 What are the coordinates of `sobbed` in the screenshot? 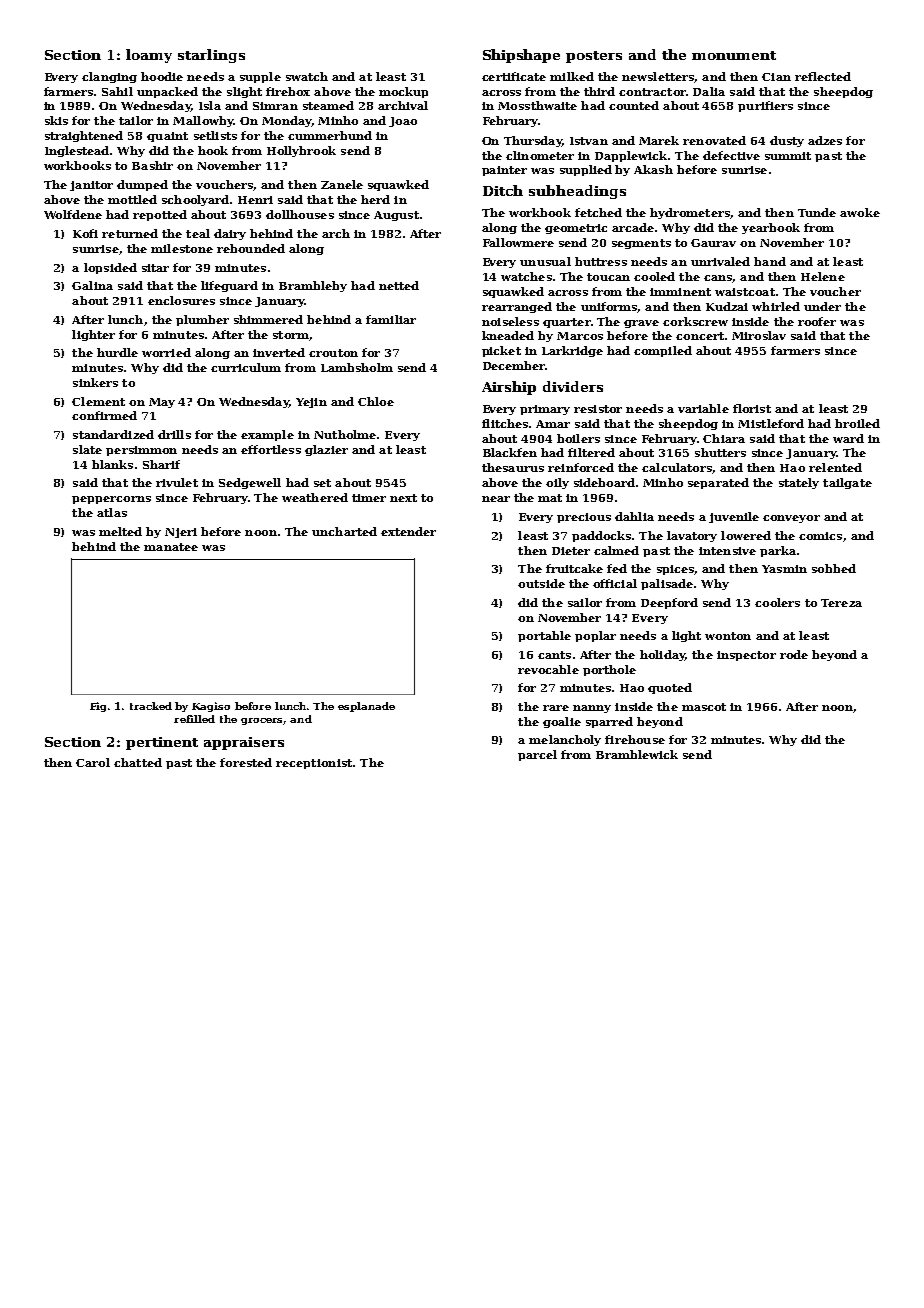 It's located at (834, 568).
